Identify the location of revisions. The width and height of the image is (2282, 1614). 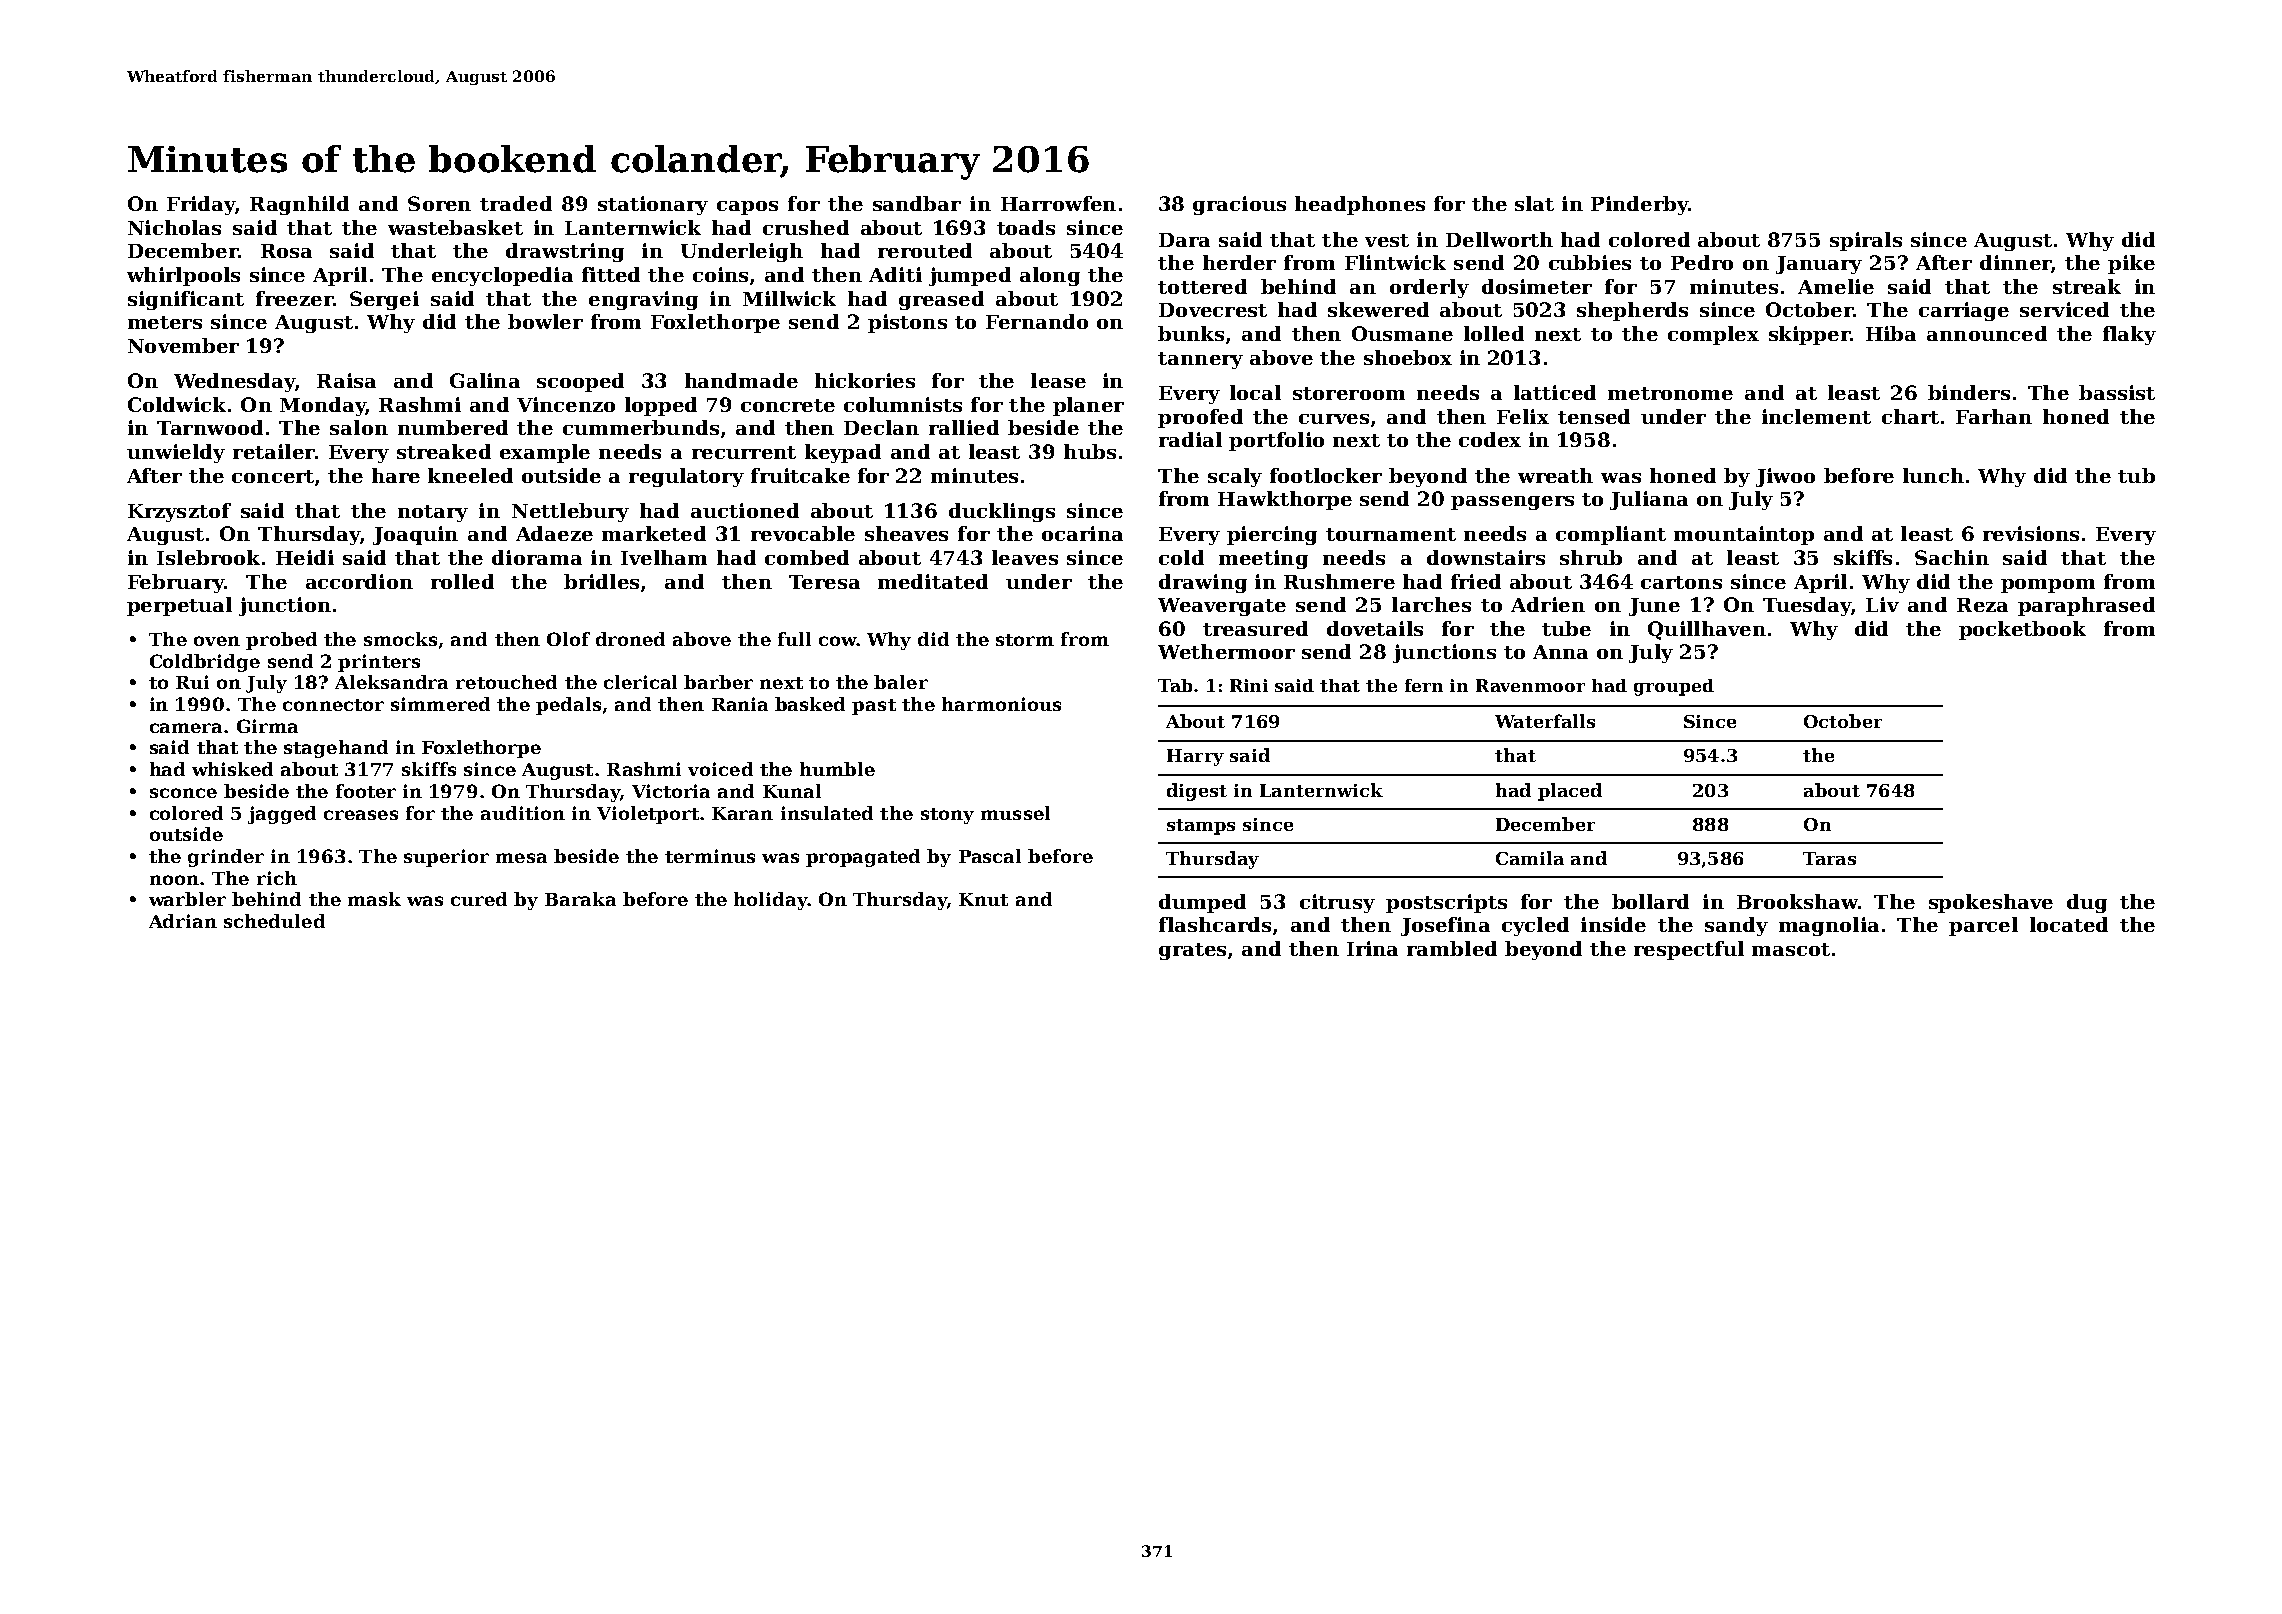
(2031, 533).
